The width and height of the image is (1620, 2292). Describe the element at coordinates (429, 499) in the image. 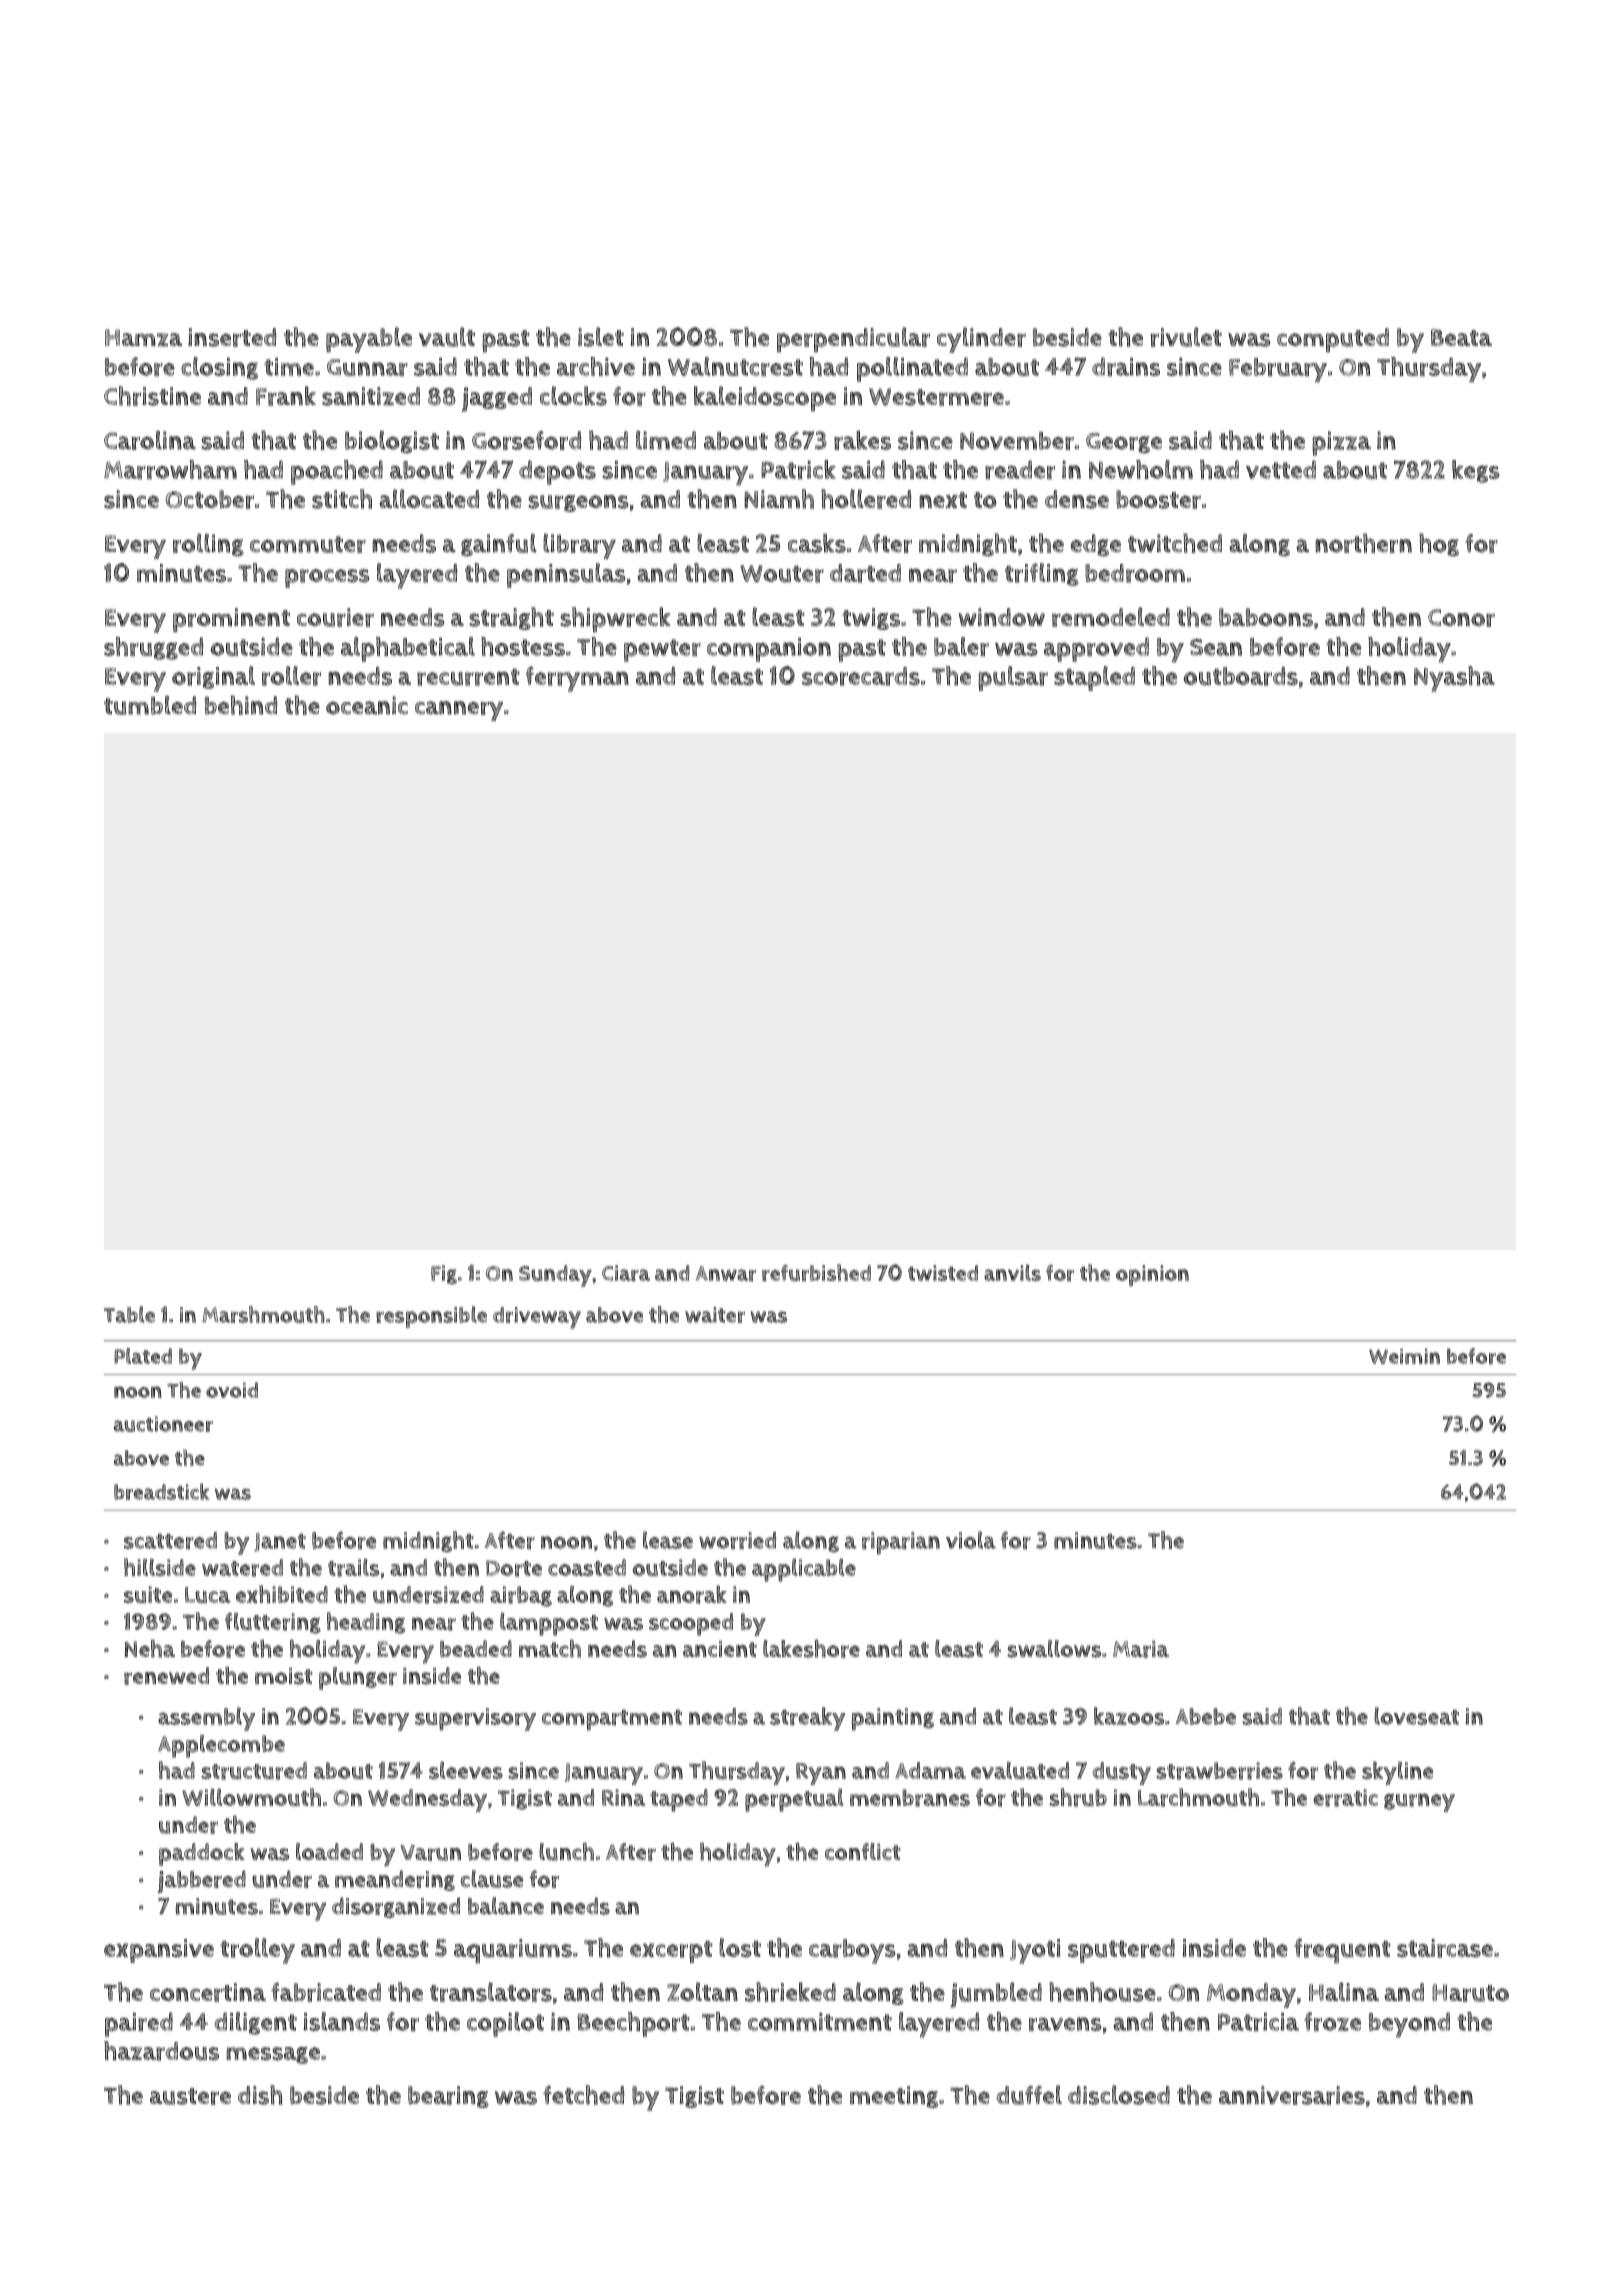

I see `allocated` at that location.
